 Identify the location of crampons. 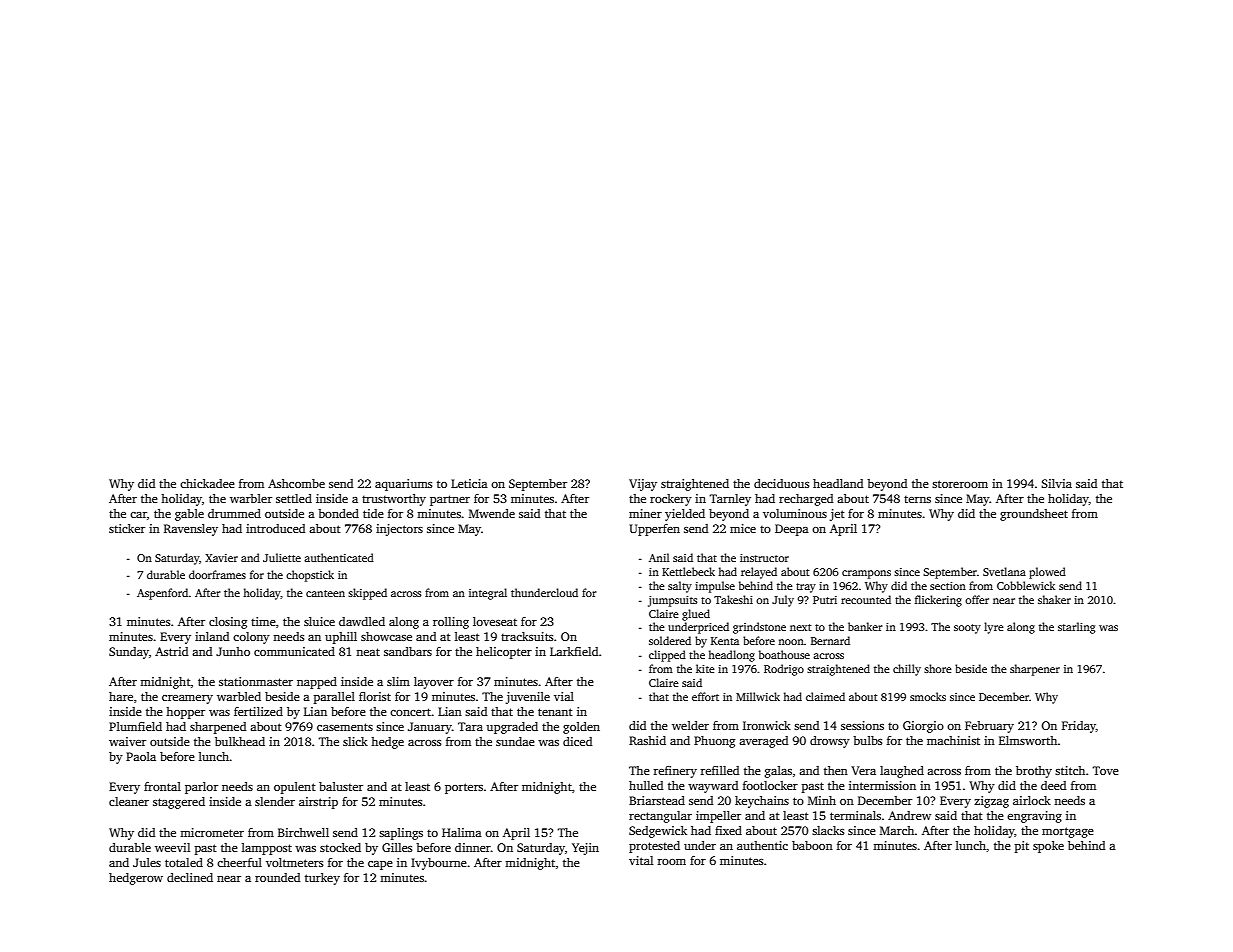
(866, 574).
